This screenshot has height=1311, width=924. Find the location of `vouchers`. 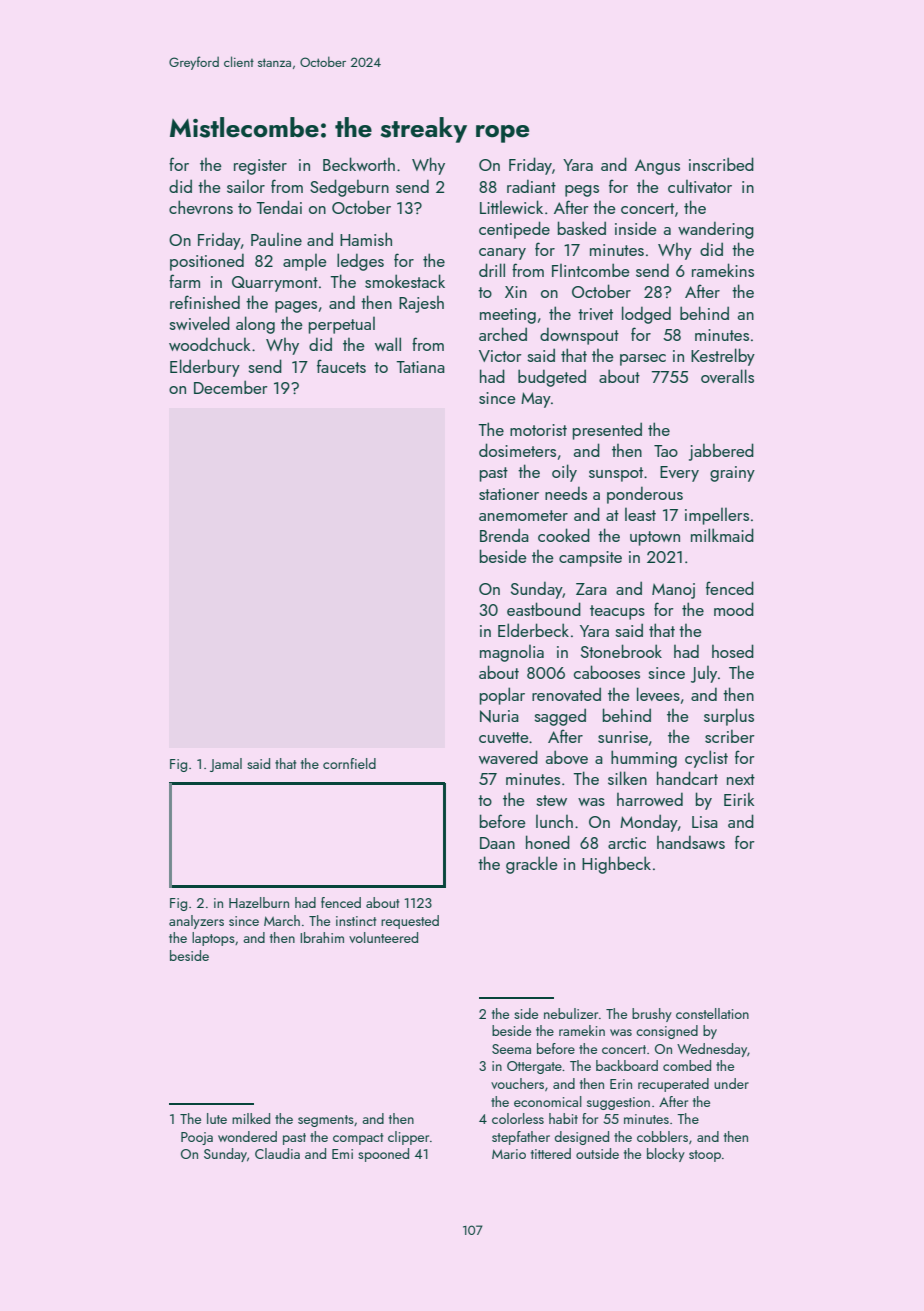

vouchers is located at coordinates (517, 1083).
